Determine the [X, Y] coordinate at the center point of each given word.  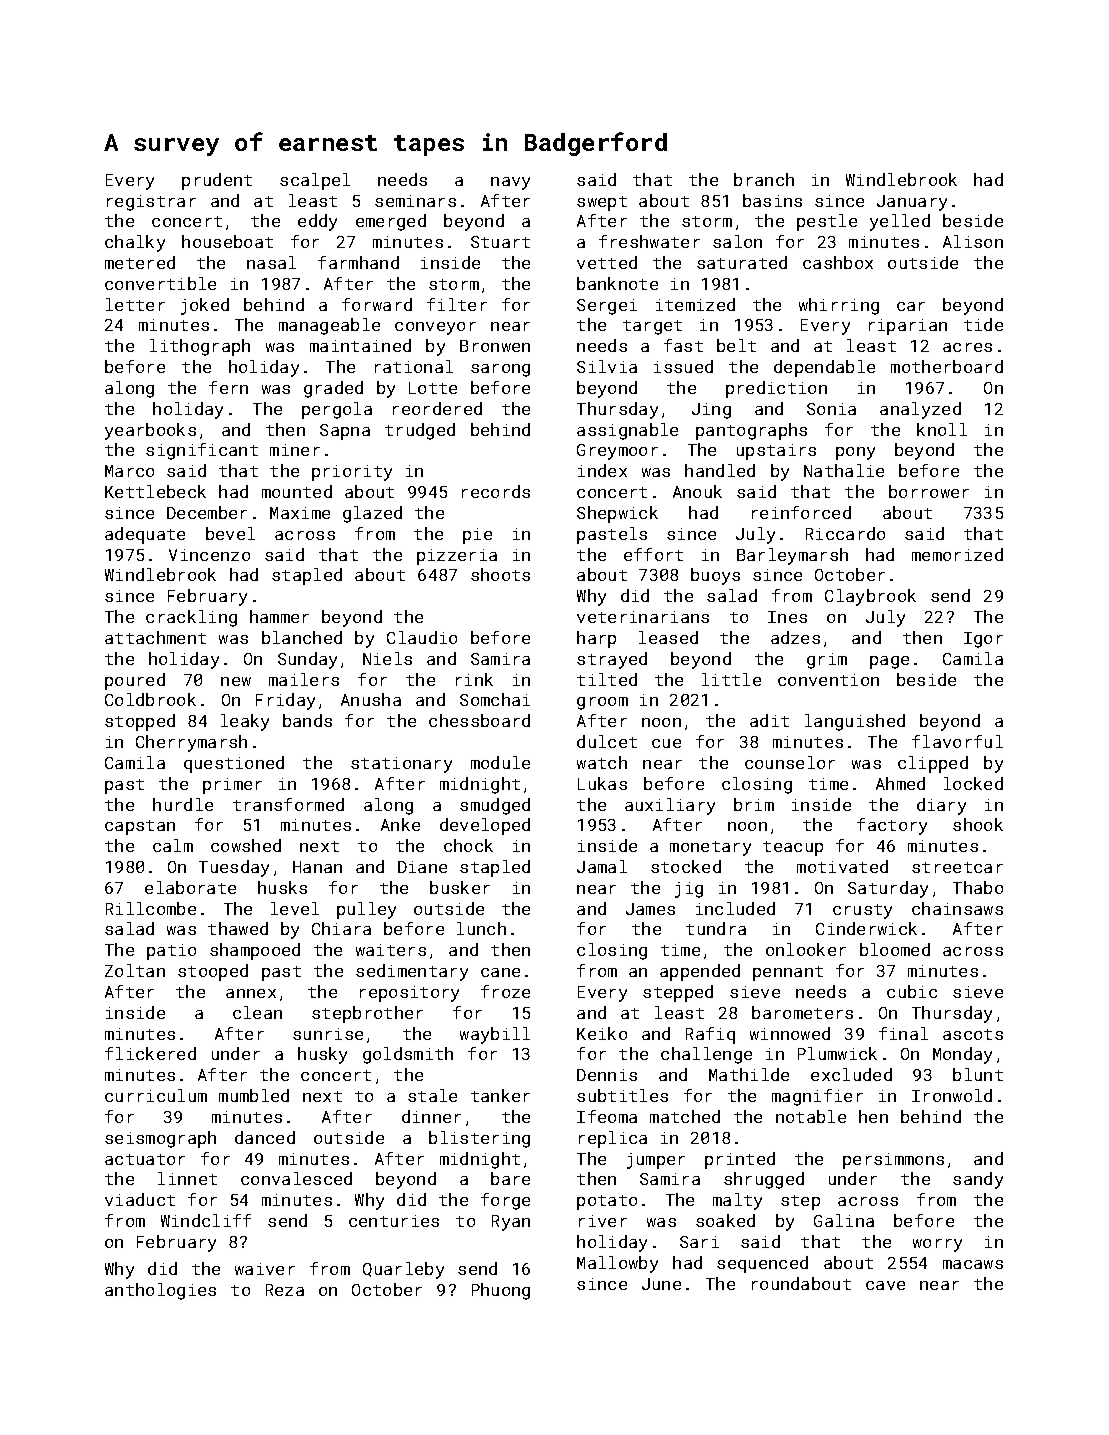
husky [322, 1055]
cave [885, 1285]
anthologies [160, 1291]
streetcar [957, 867]
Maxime [300, 513]
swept [602, 203]
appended [700, 972]
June [661, 1284]
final [903, 1033]
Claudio [422, 637]
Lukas [602, 783]
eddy [317, 222]
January [912, 203]
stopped [140, 722]
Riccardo [845, 533]
